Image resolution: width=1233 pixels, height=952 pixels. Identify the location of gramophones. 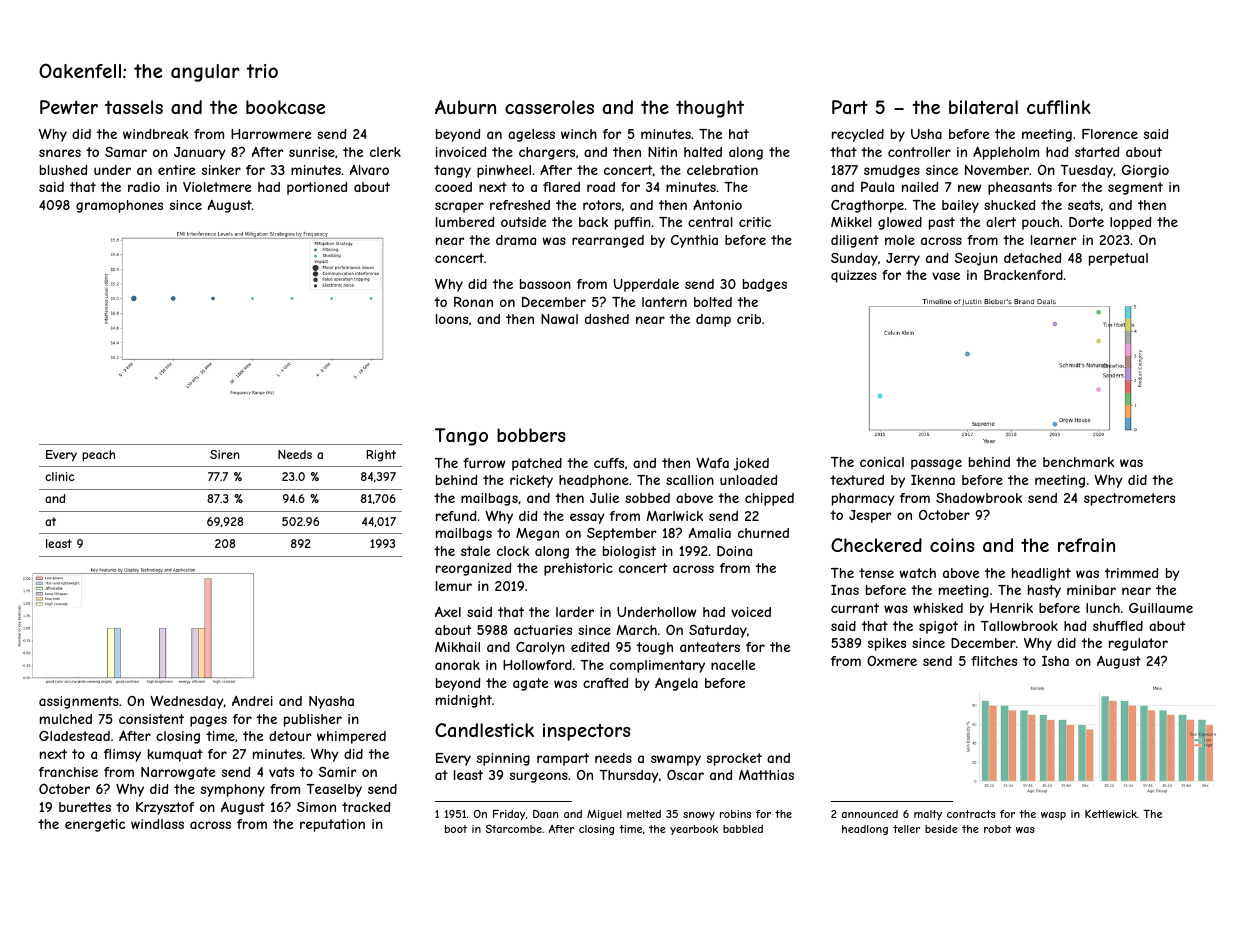
(119, 206).
